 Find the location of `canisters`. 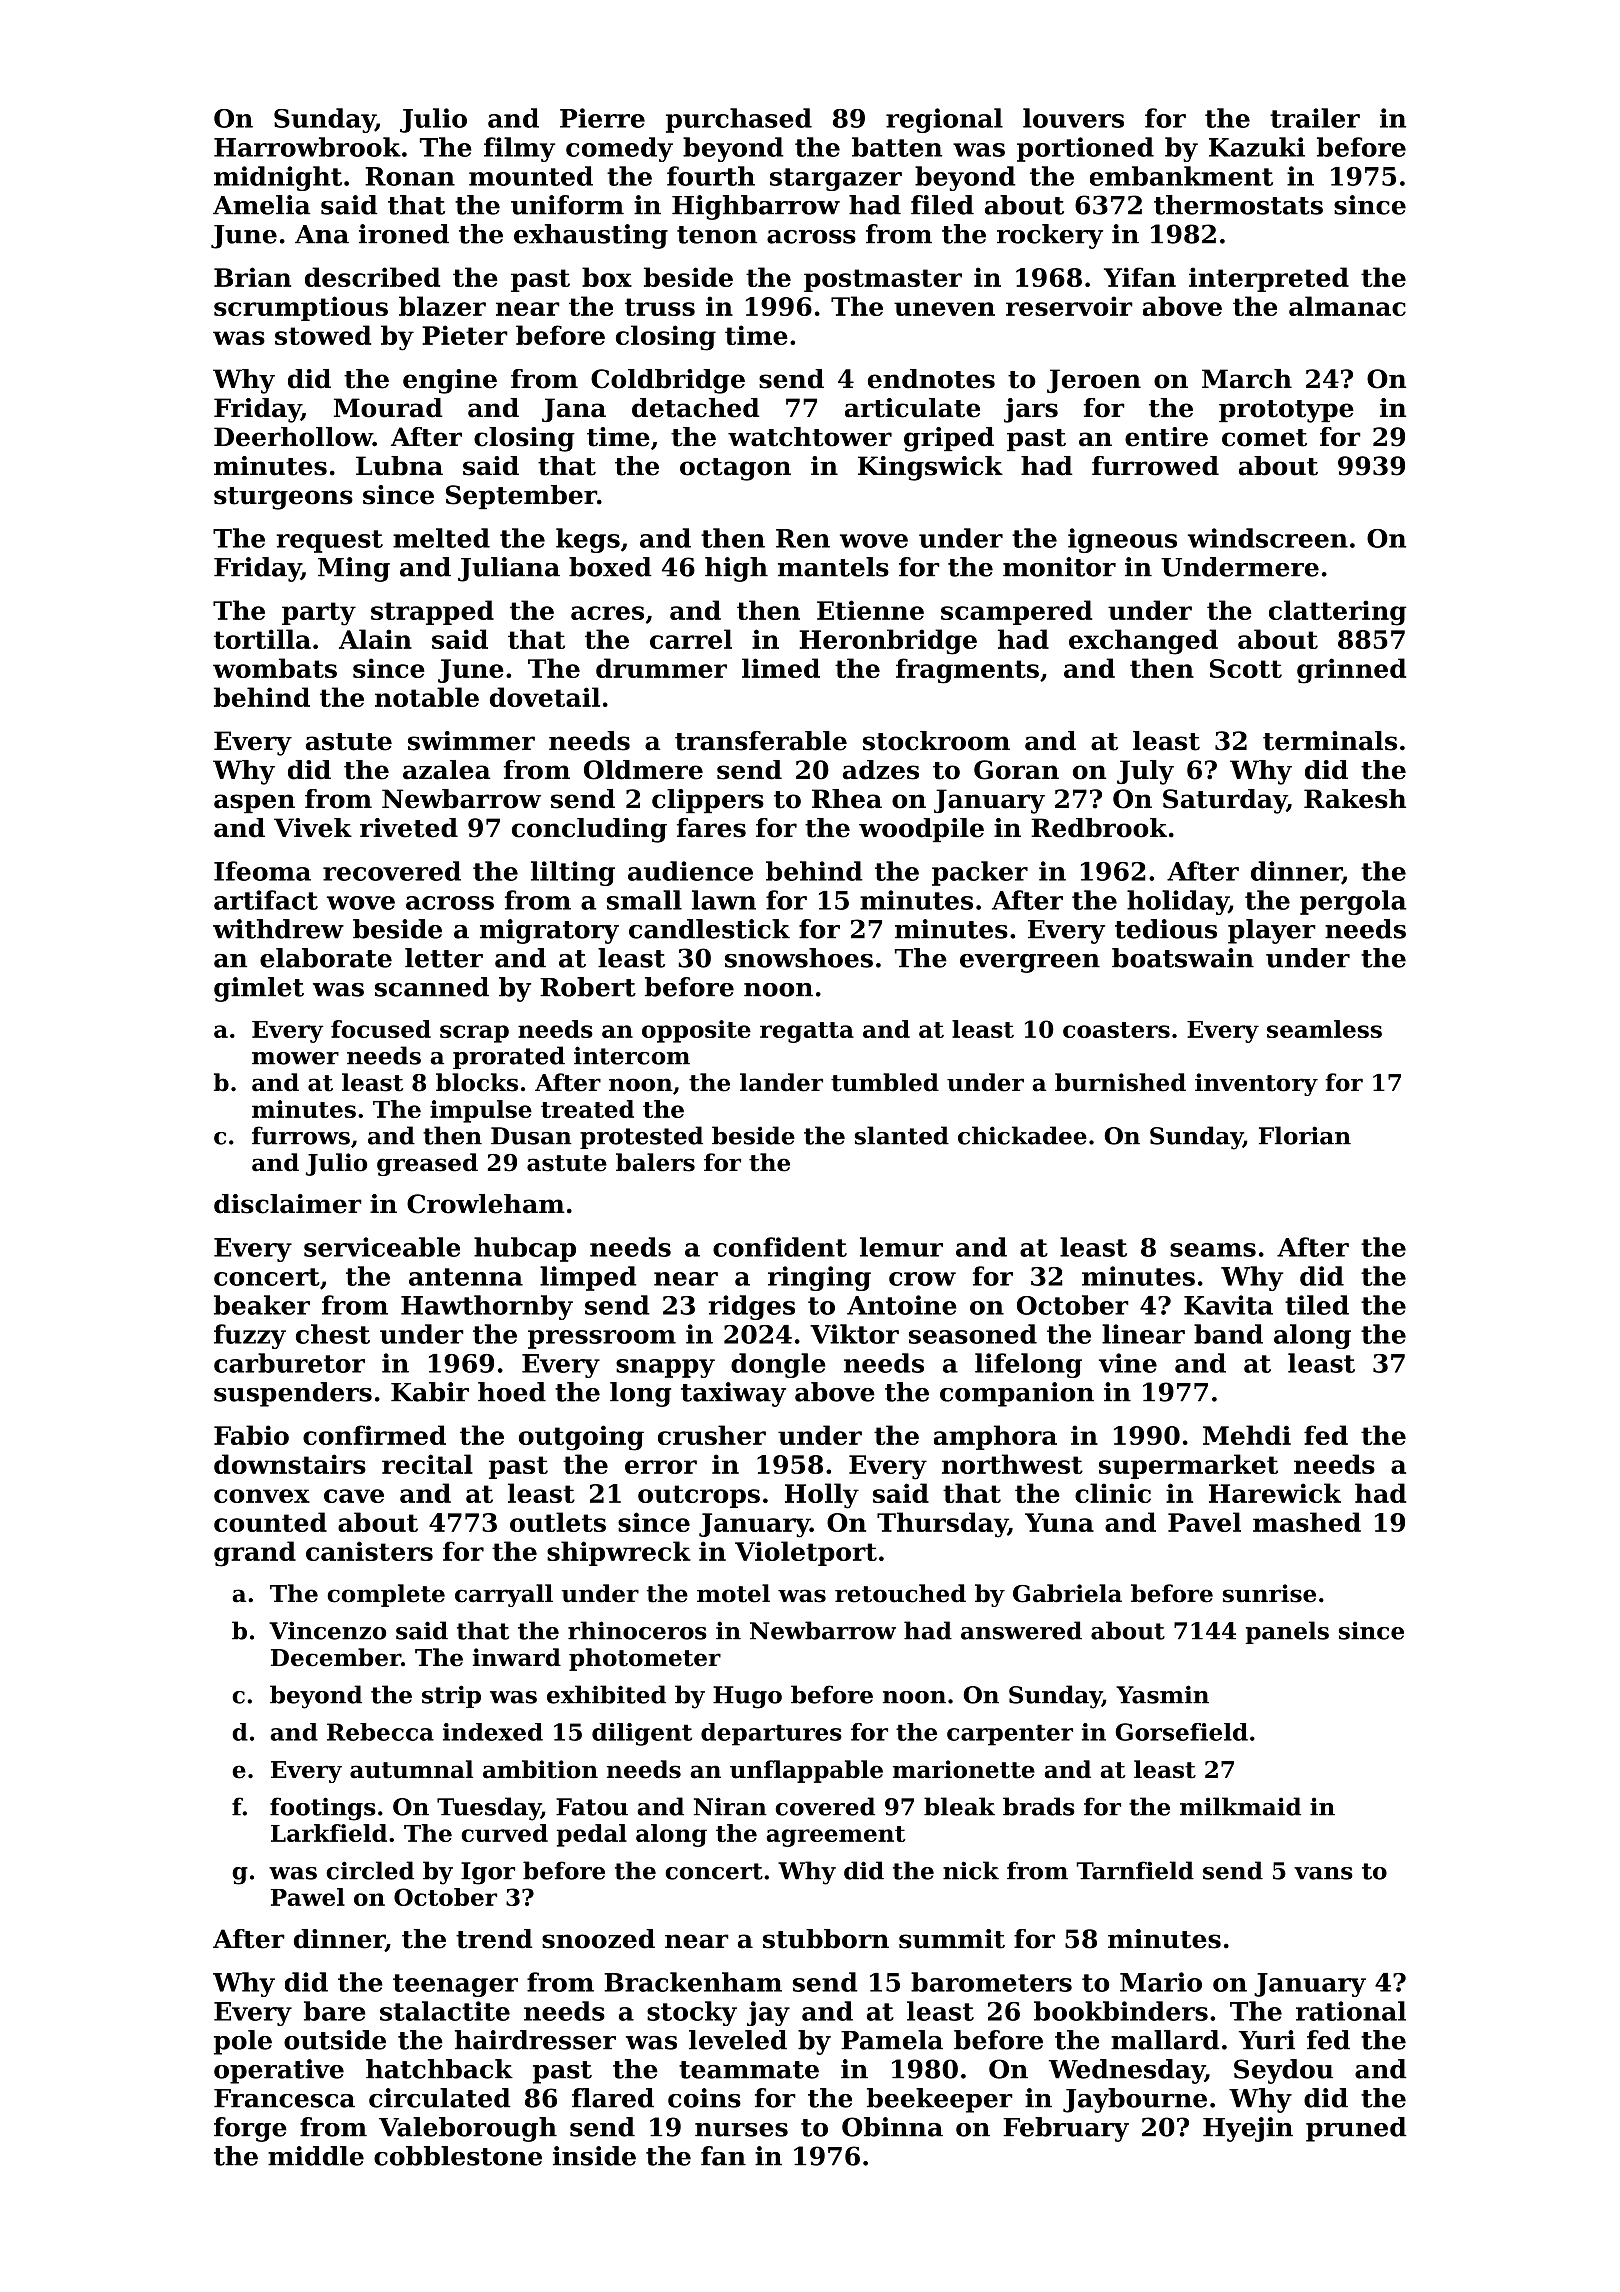

canisters is located at coordinates (369, 1551).
